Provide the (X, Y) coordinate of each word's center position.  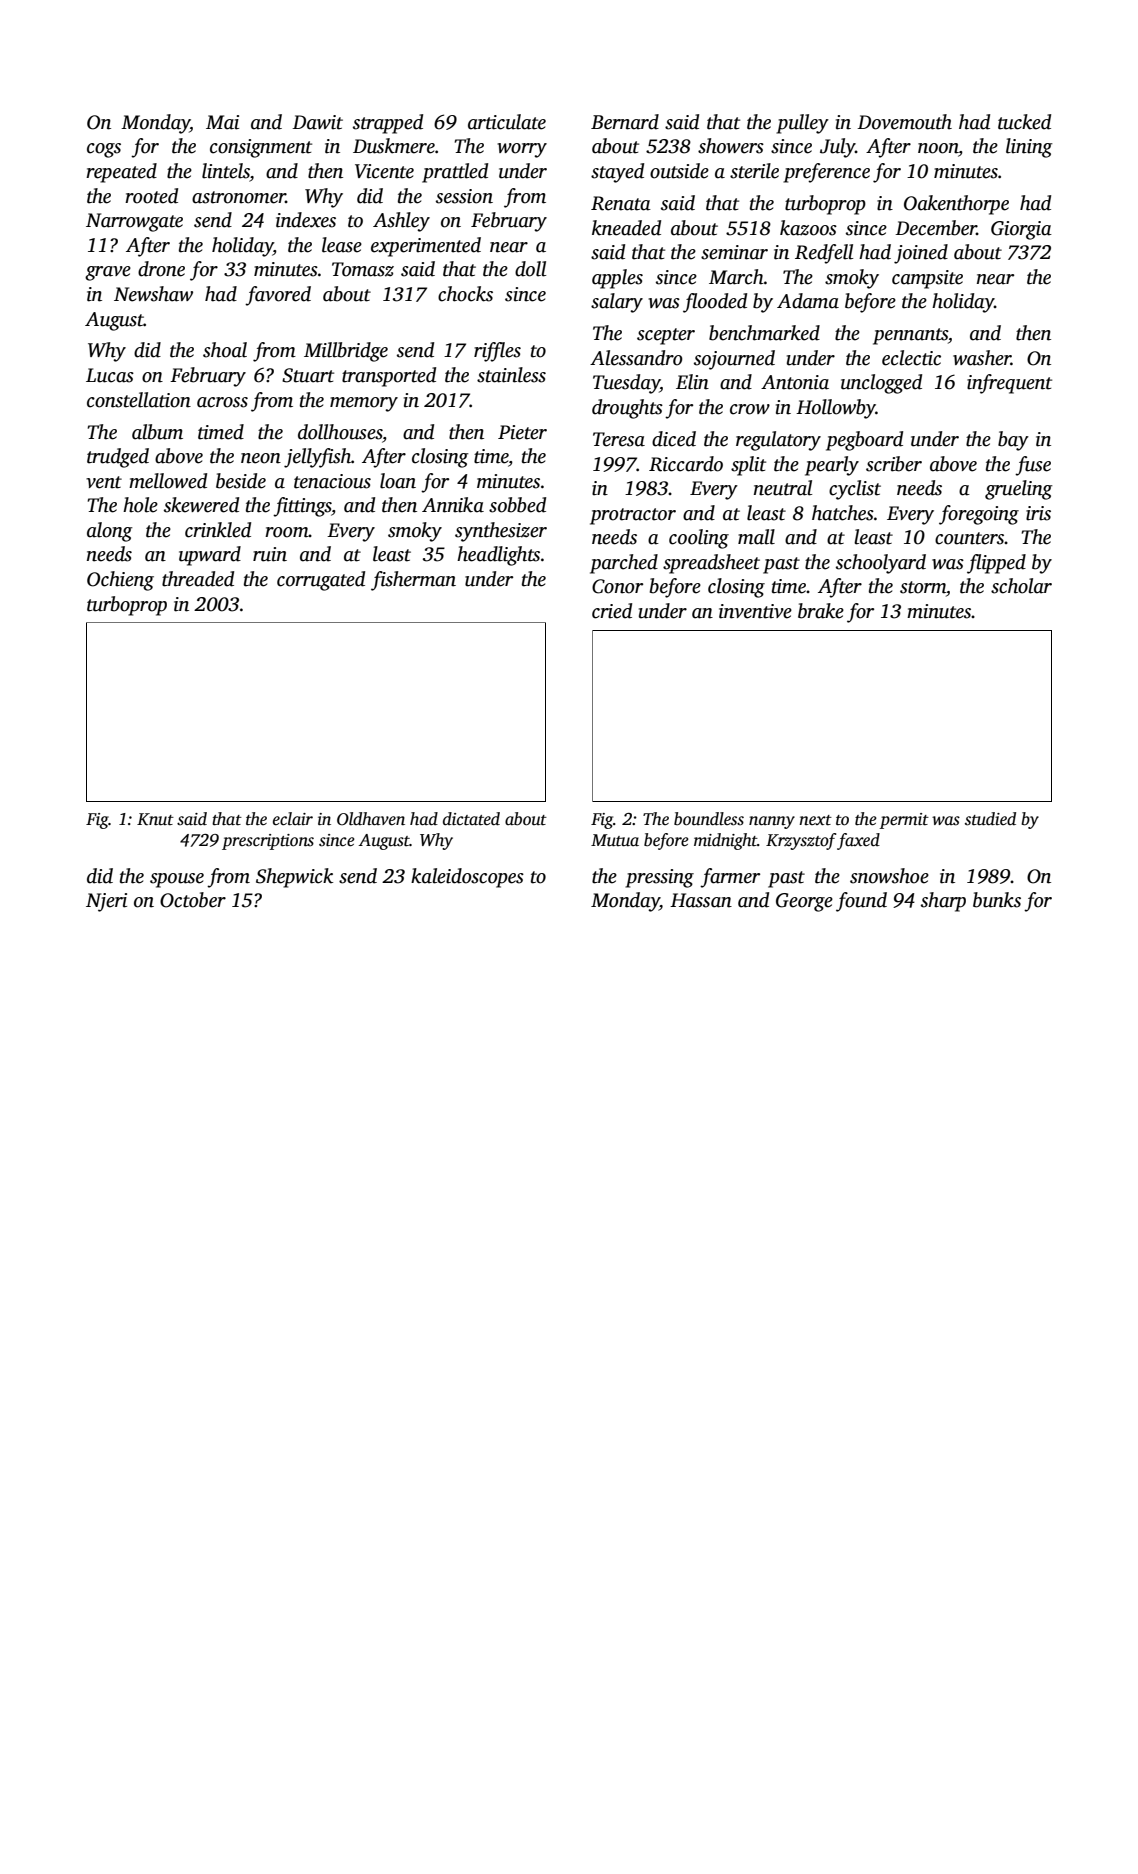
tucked (1024, 122)
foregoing (979, 515)
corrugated (321, 581)
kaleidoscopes (467, 878)
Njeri (106, 902)
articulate (507, 122)
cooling (699, 539)
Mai (222, 122)
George (804, 902)
